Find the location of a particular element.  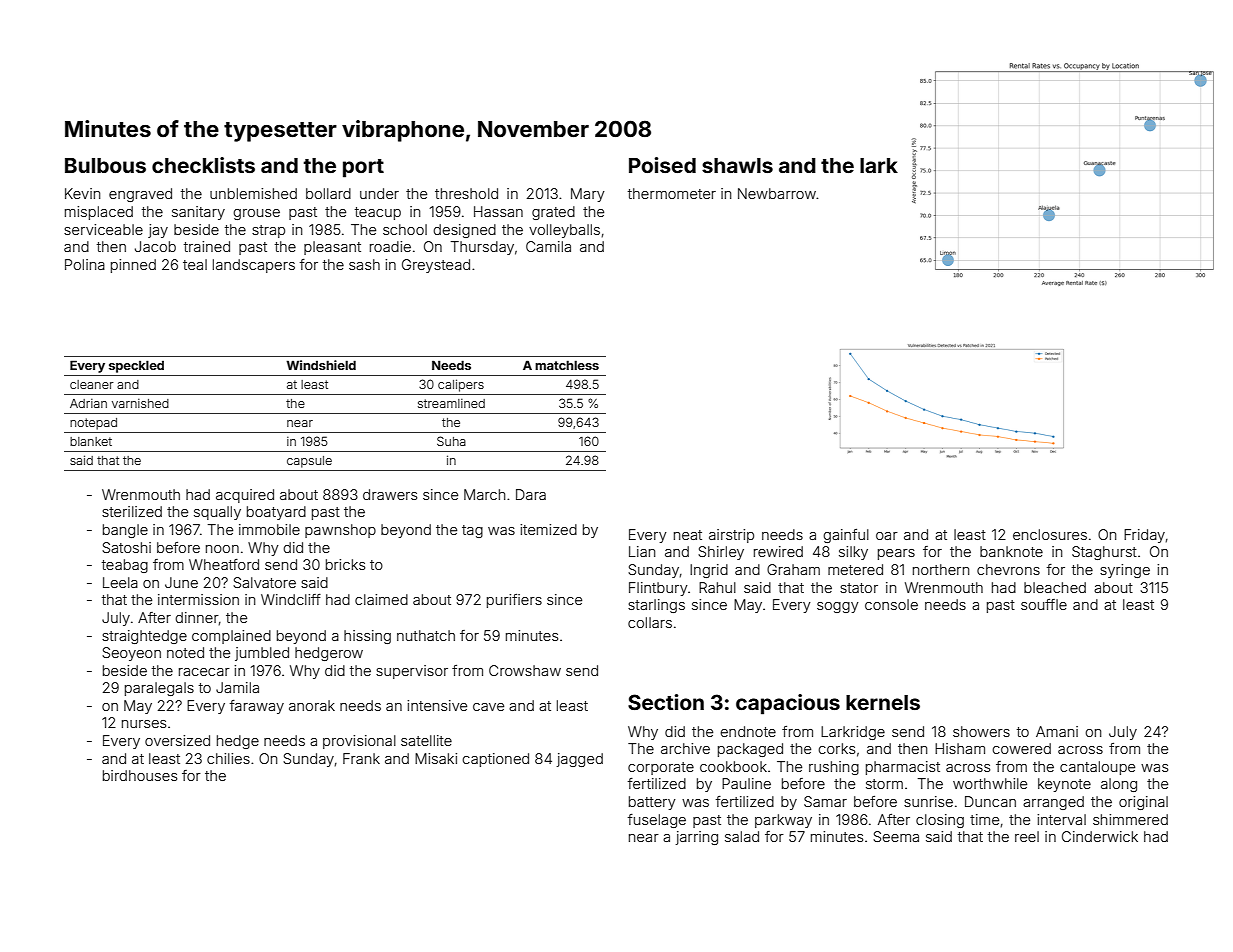

Mary is located at coordinates (588, 195).
